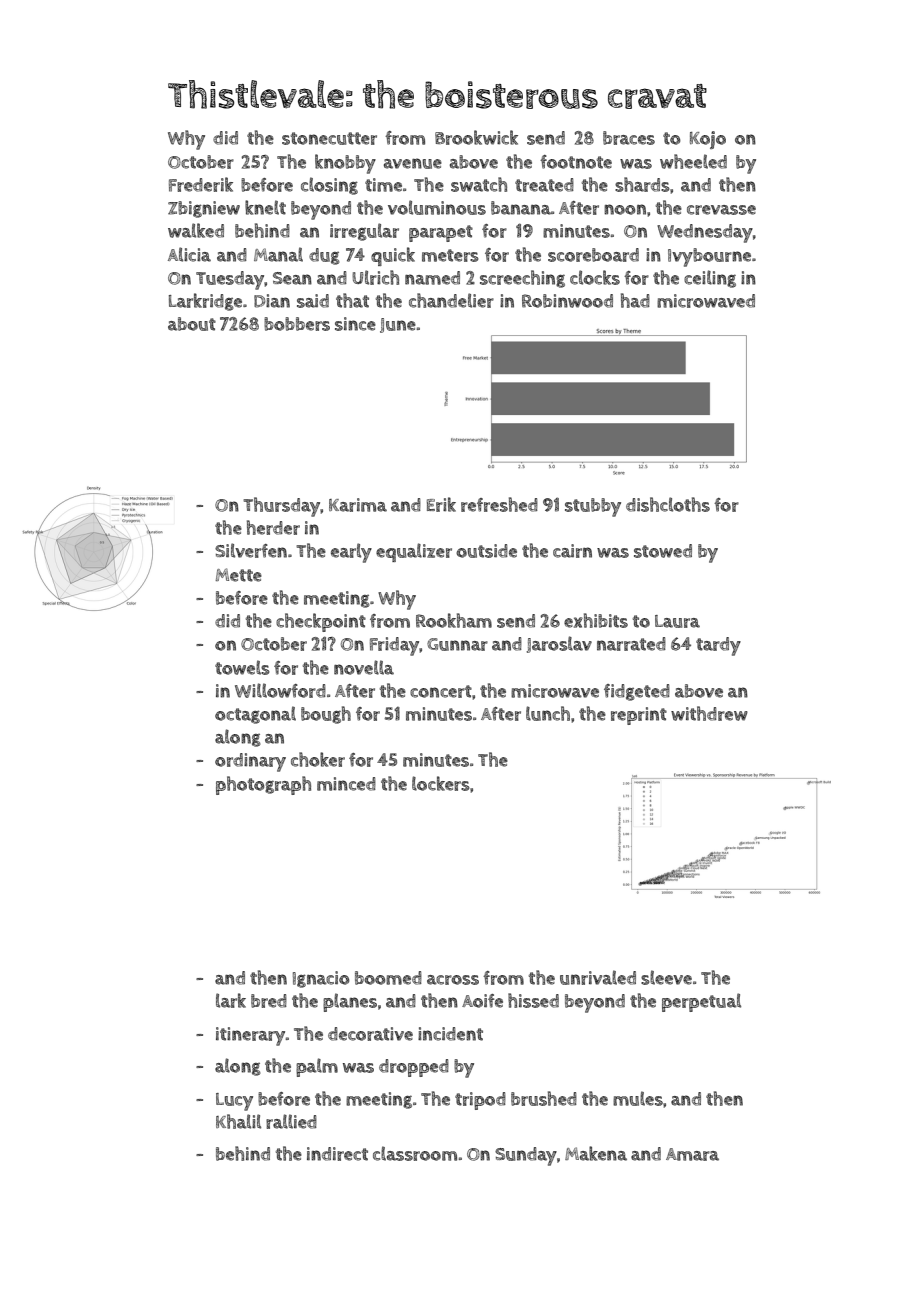 This page has height=1311, width=924. I want to click on photograph, so click(263, 785).
